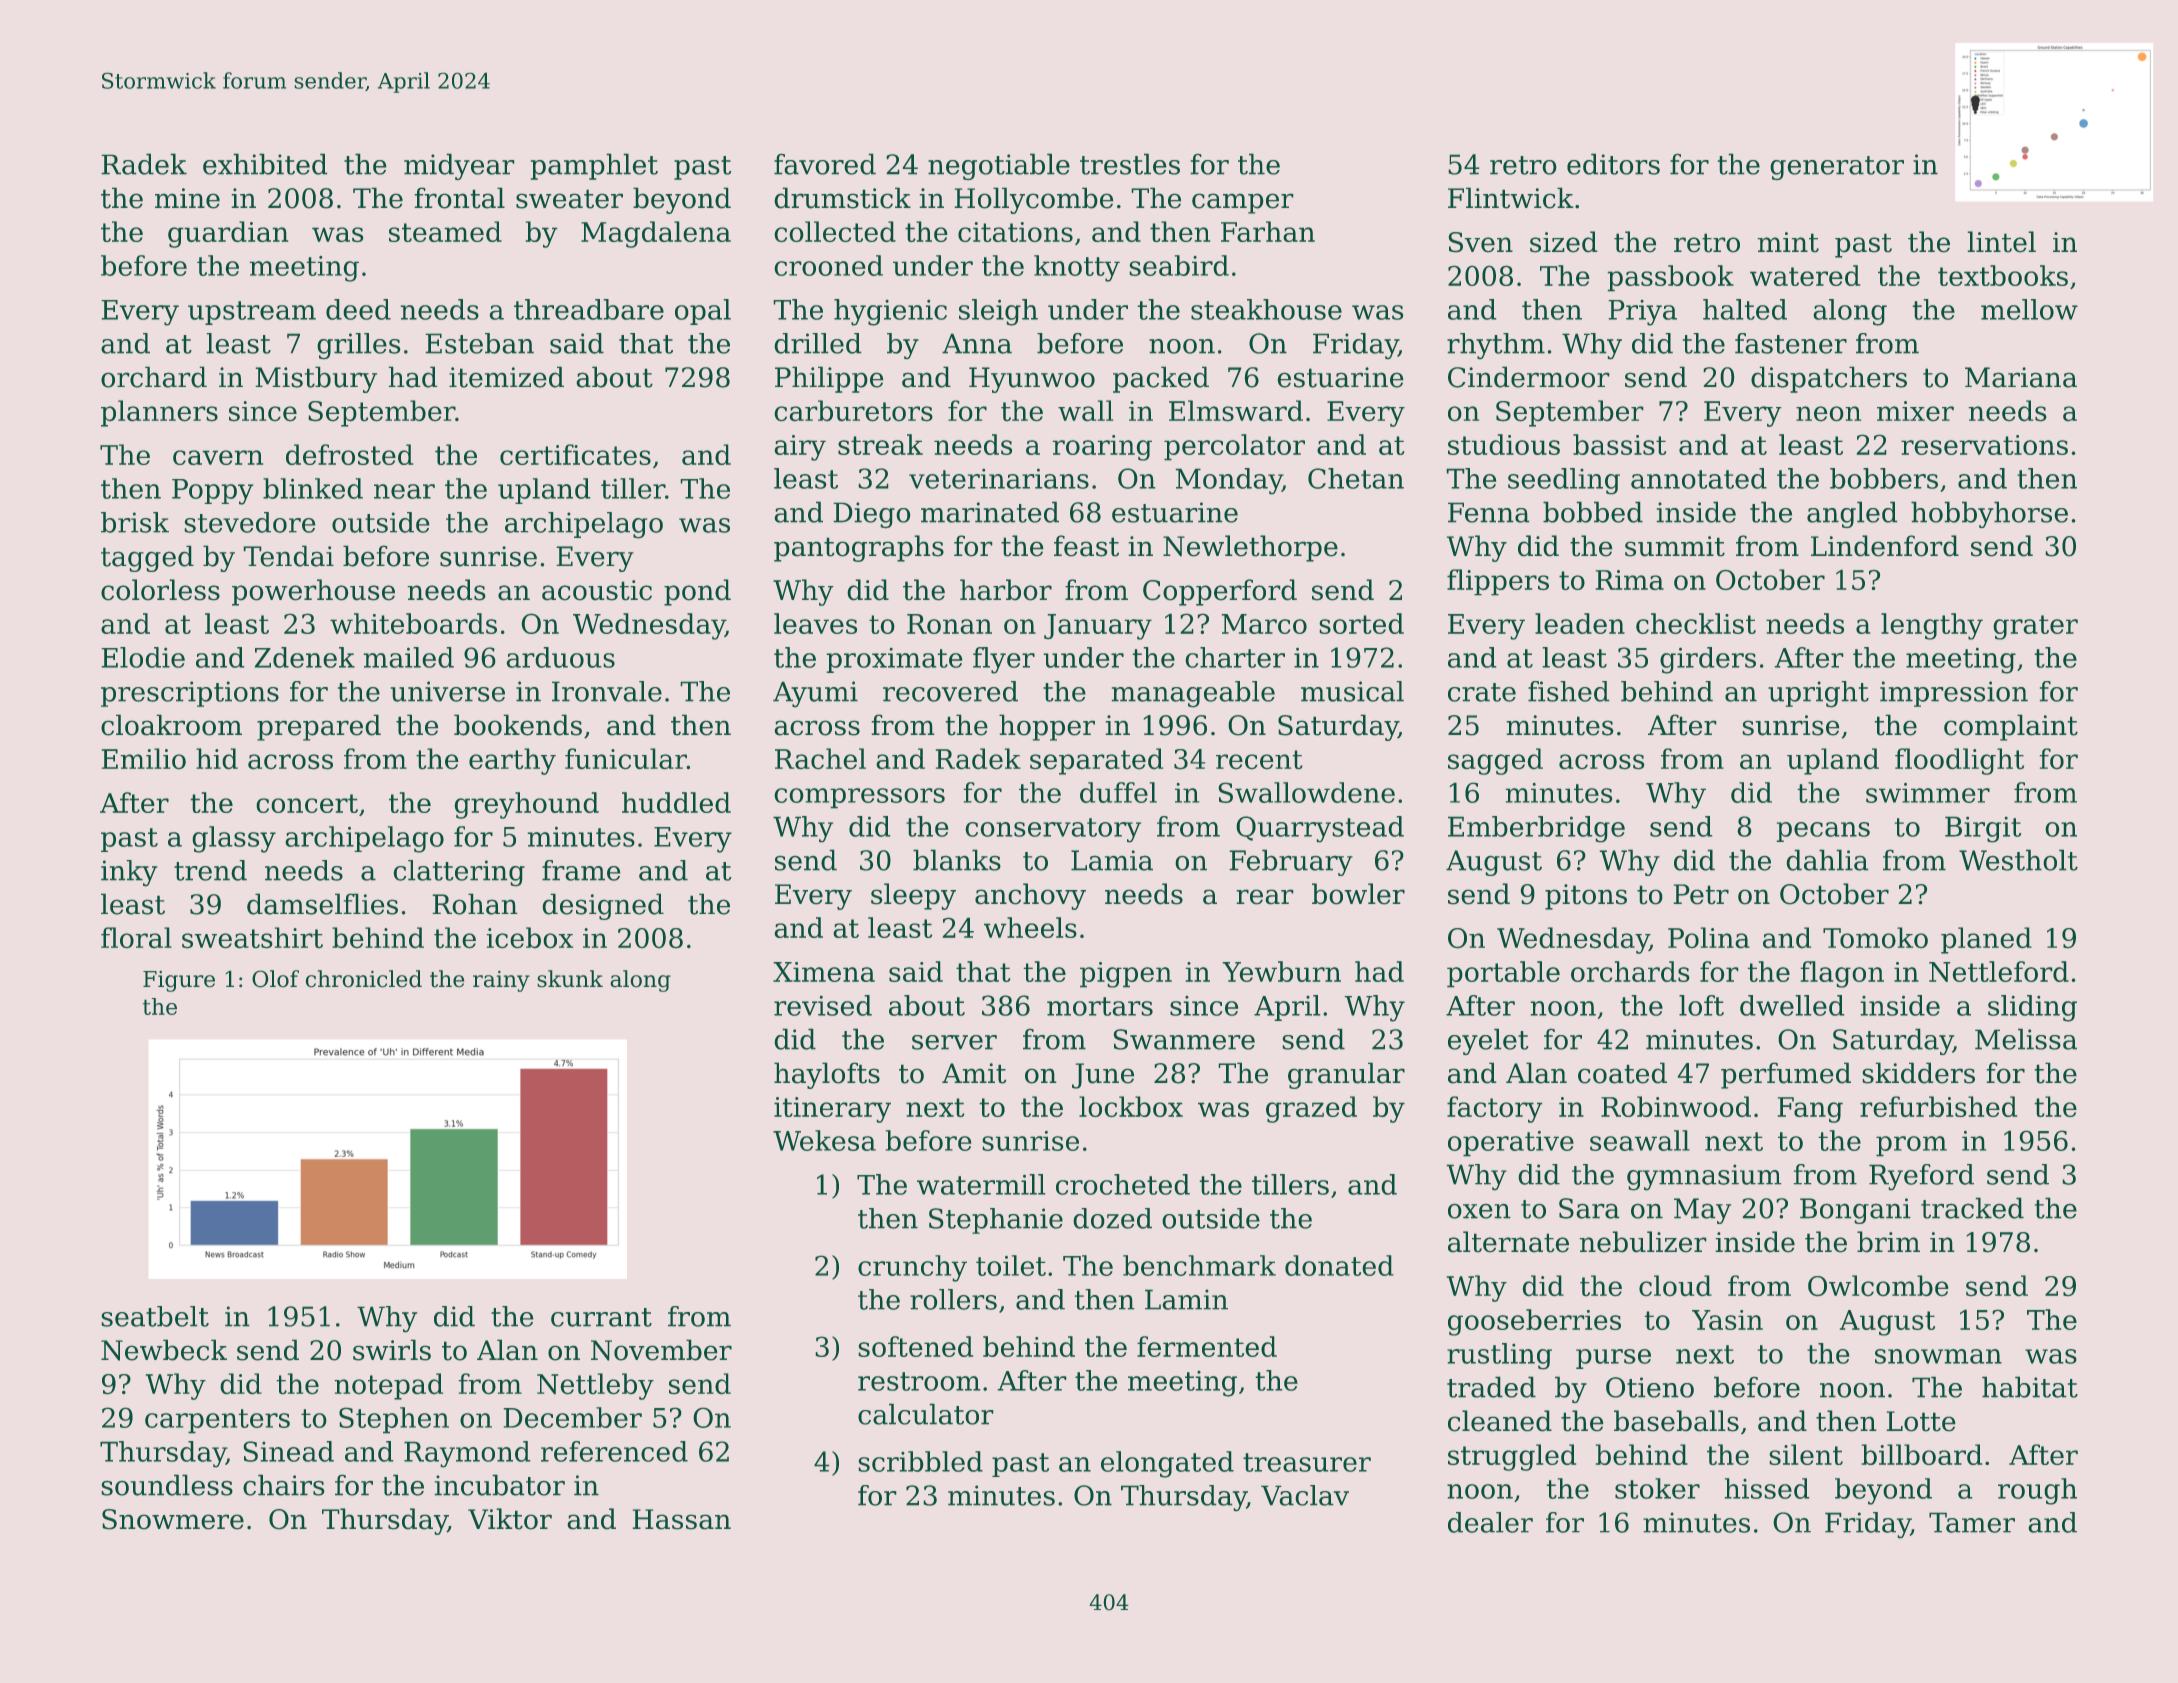 This screenshot has width=2178, height=1683. Describe the element at coordinates (1320, 829) in the screenshot. I see `Quarrystead` at that location.
